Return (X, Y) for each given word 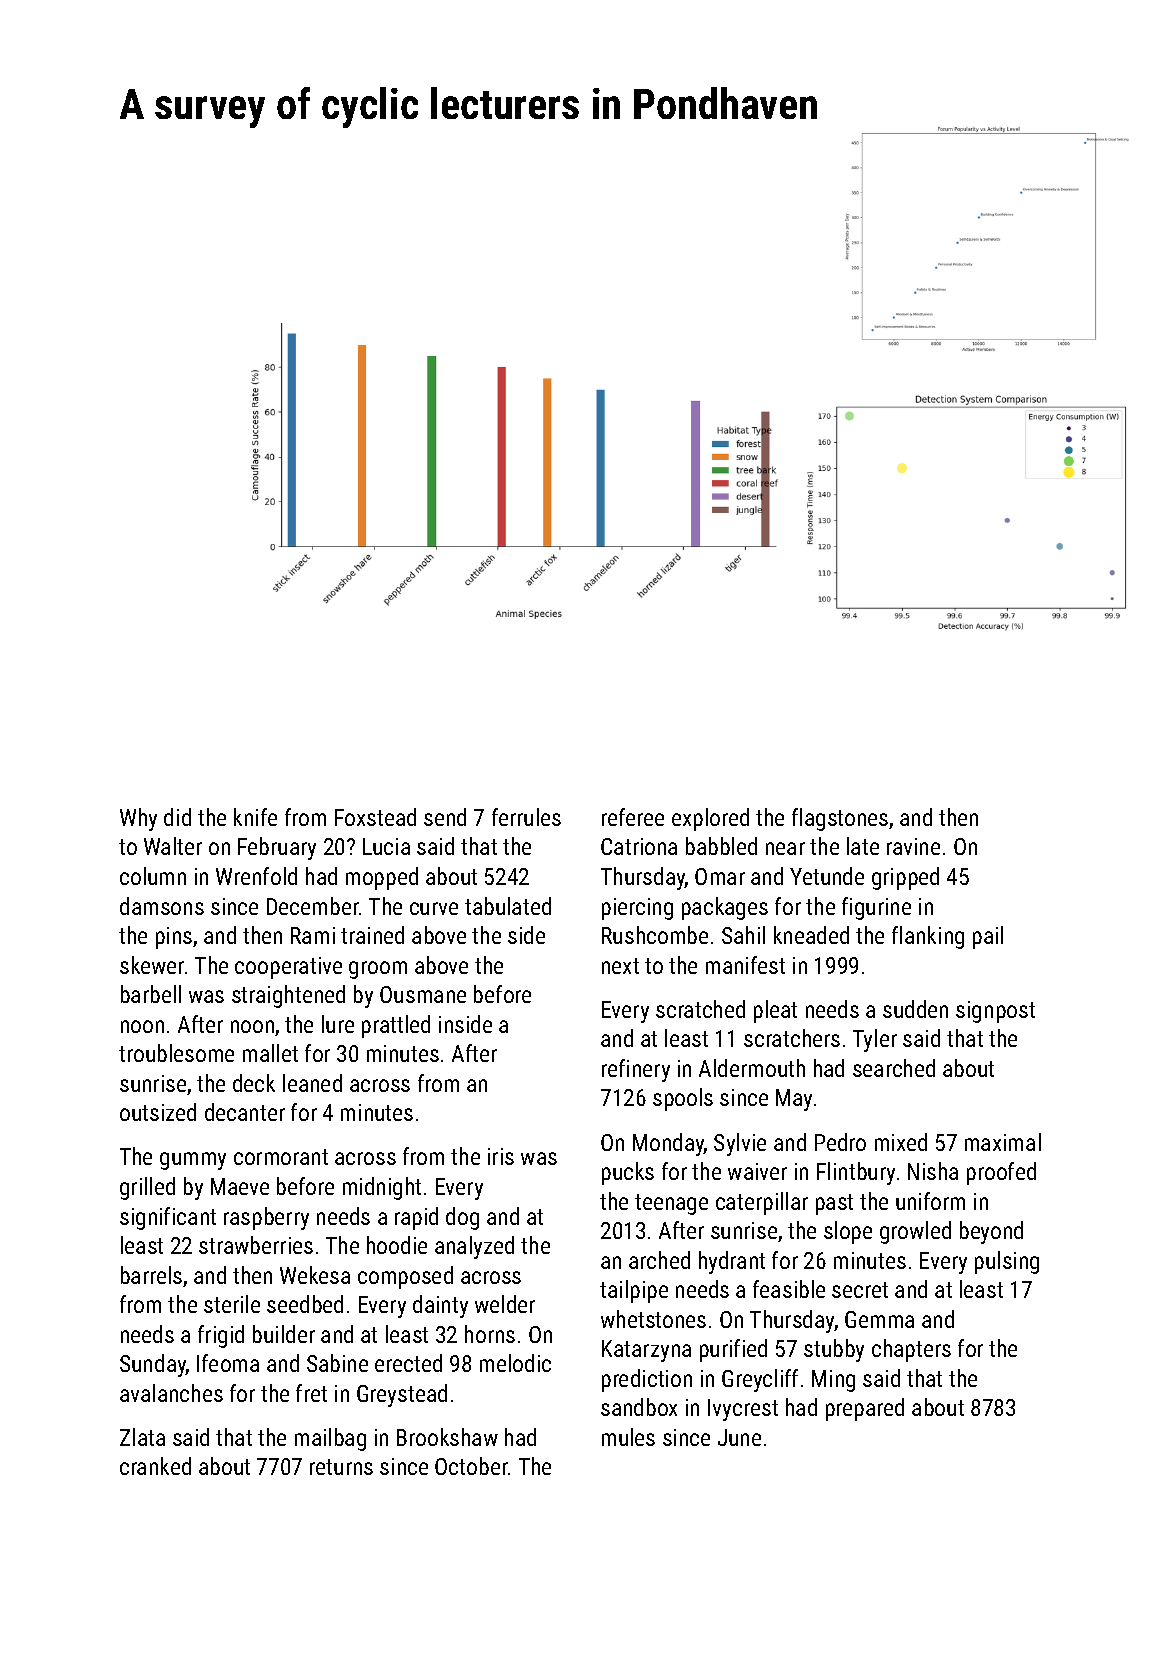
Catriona (639, 846)
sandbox (639, 1407)
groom (378, 970)
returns (341, 1467)
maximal (1003, 1142)
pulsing (1007, 1262)
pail (988, 937)
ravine (913, 846)
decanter (245, 1112)
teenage (671, 1204)
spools (683, 1099)
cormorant (281, 1157)
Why (138, 819)
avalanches (171, 1393)
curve (434, 908)
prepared (865, 1409)
